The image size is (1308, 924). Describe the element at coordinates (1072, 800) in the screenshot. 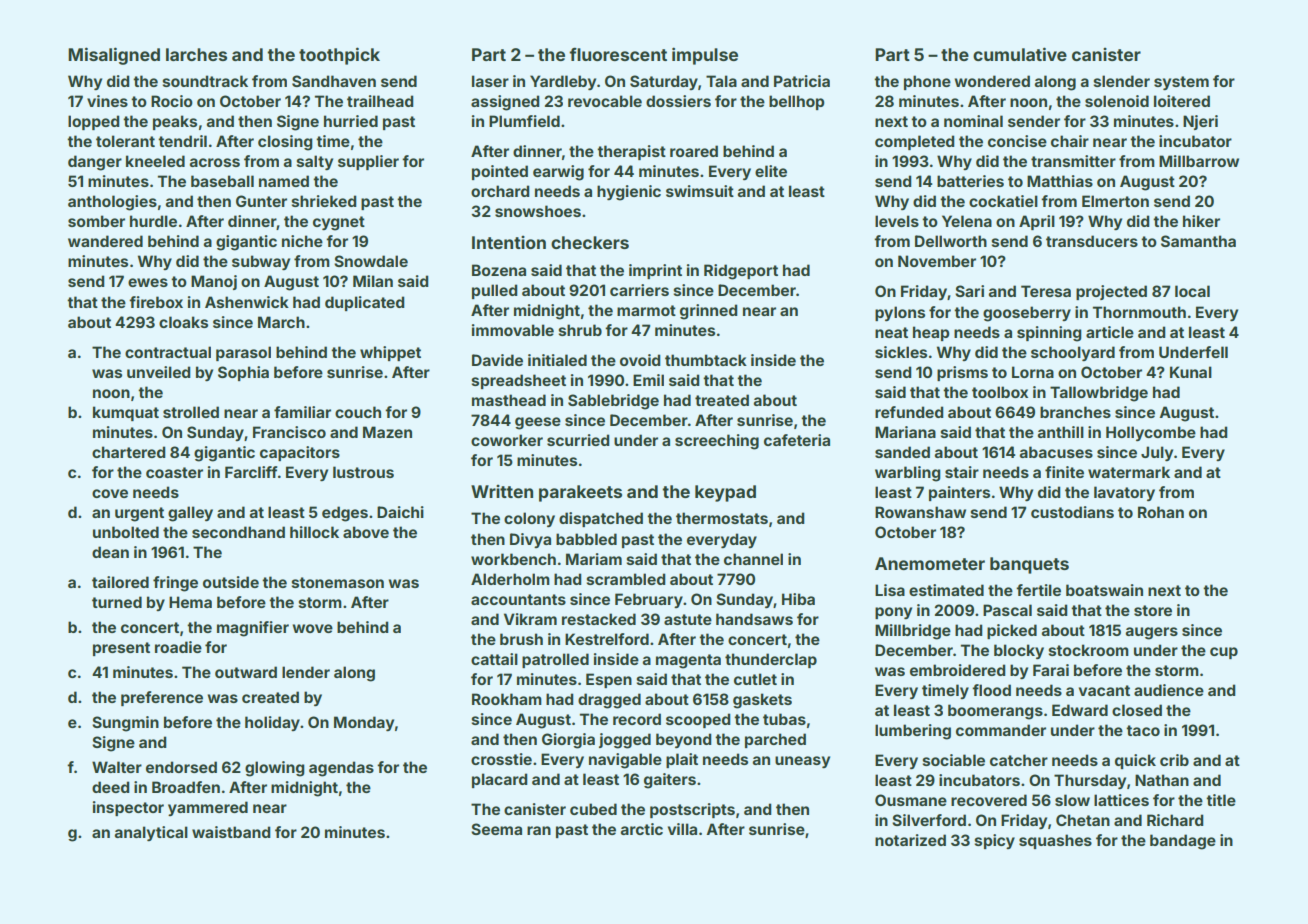

I see `slow` at that location.
